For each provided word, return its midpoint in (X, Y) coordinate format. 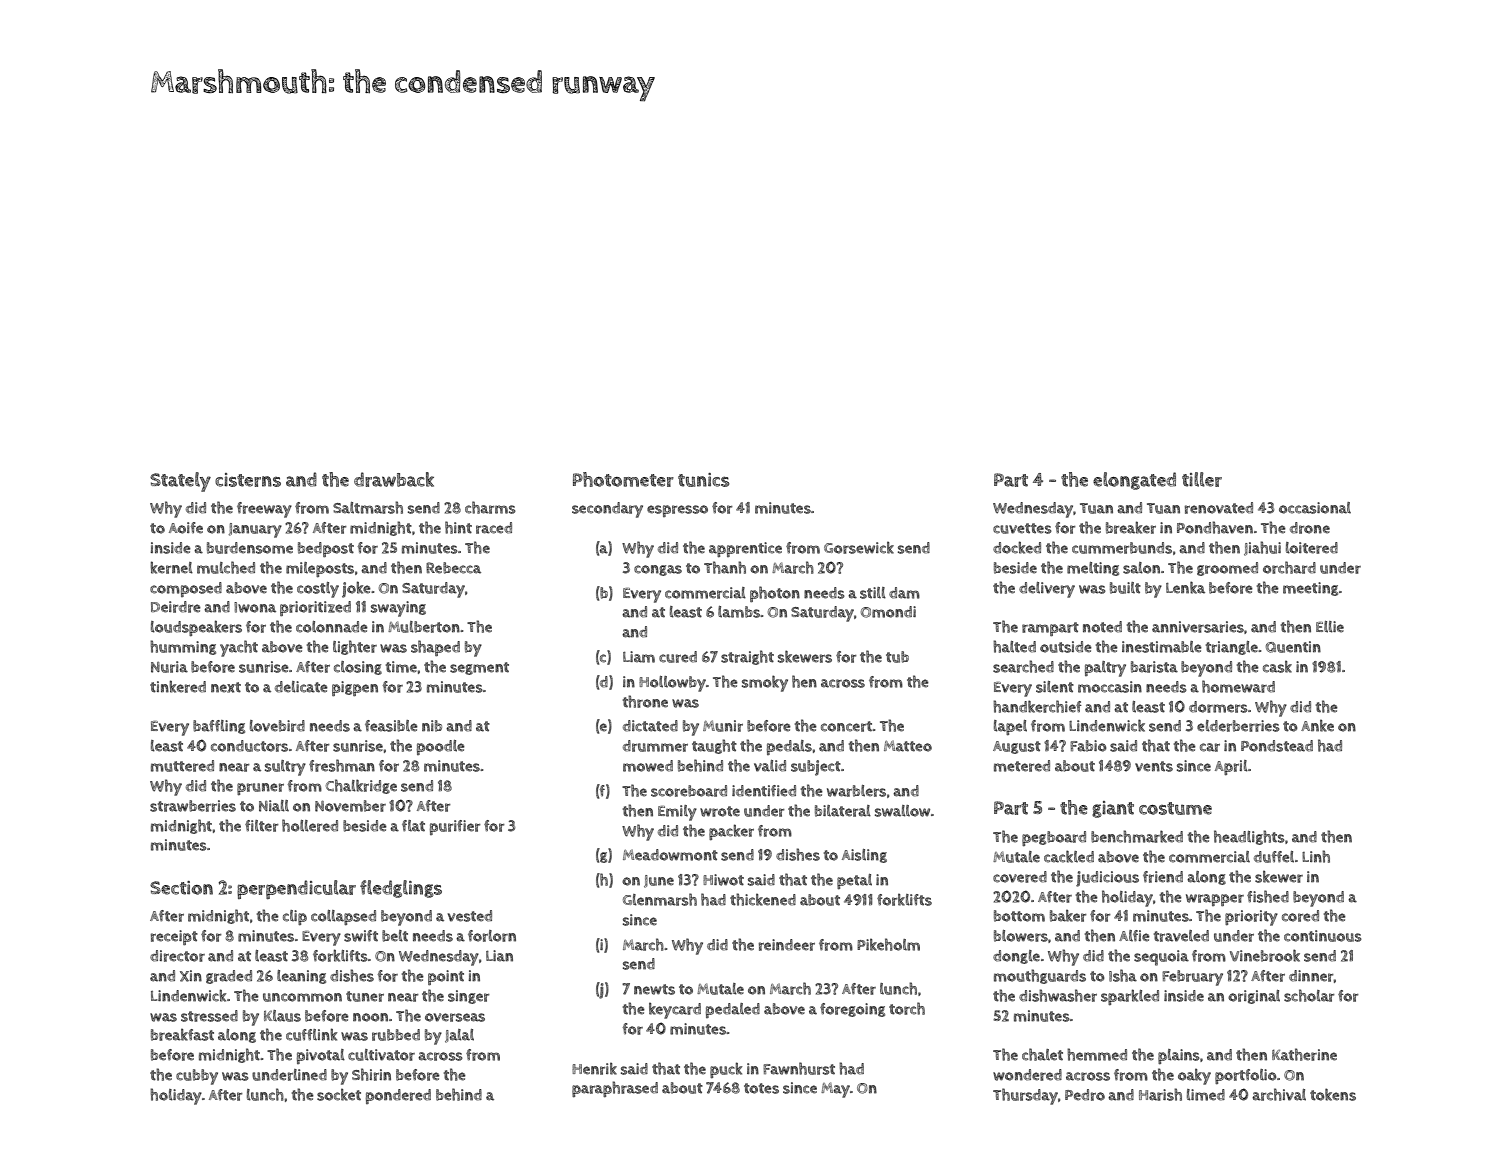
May (835, 1090)
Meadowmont (670, 855)
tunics (704, 480)
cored (1300, 916)
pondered (398, 1096)
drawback (394, 479)
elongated (1134, 481)
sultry (285, 768)
